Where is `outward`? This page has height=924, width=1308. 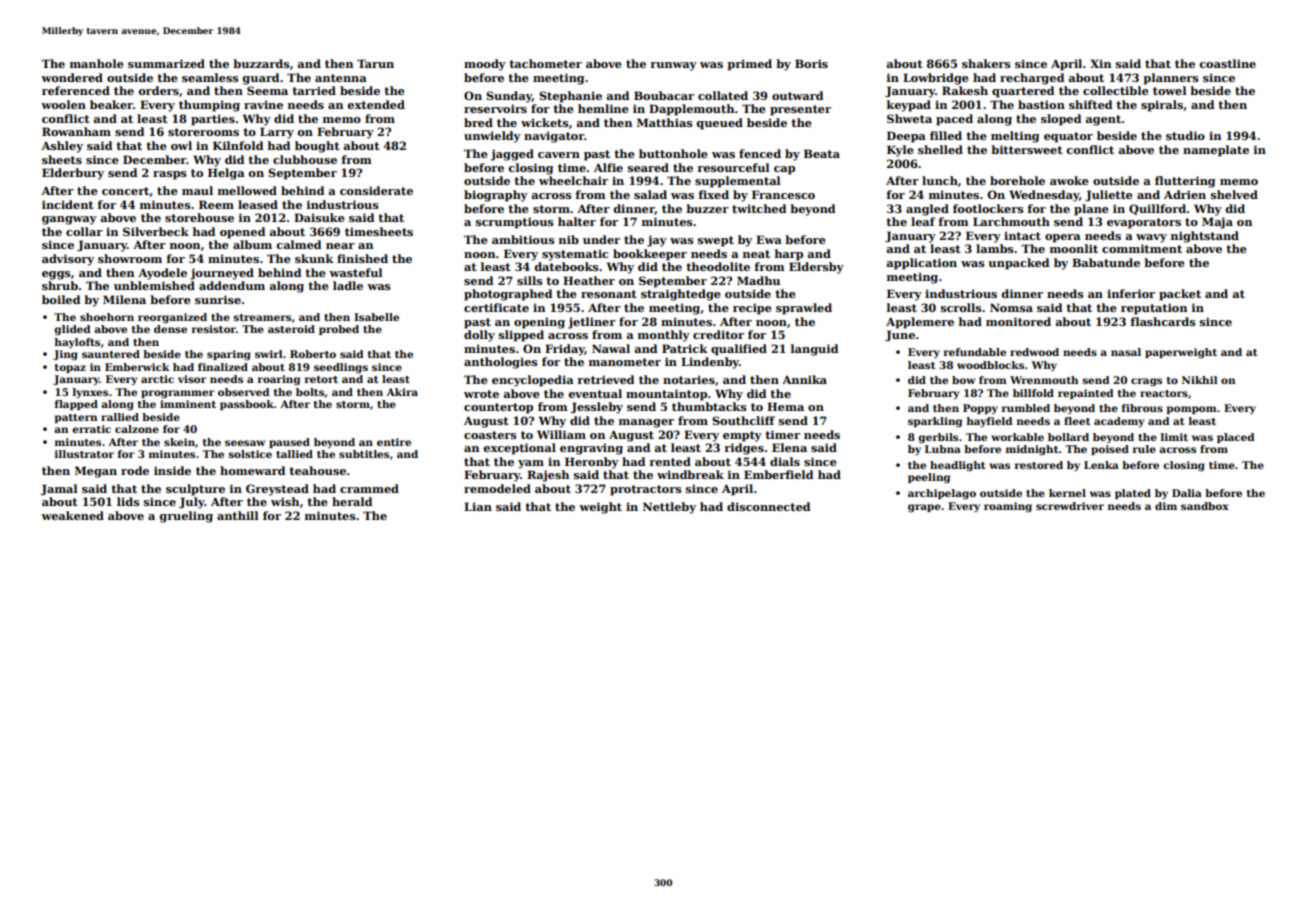 outward is located at coordinates (797, 95).
